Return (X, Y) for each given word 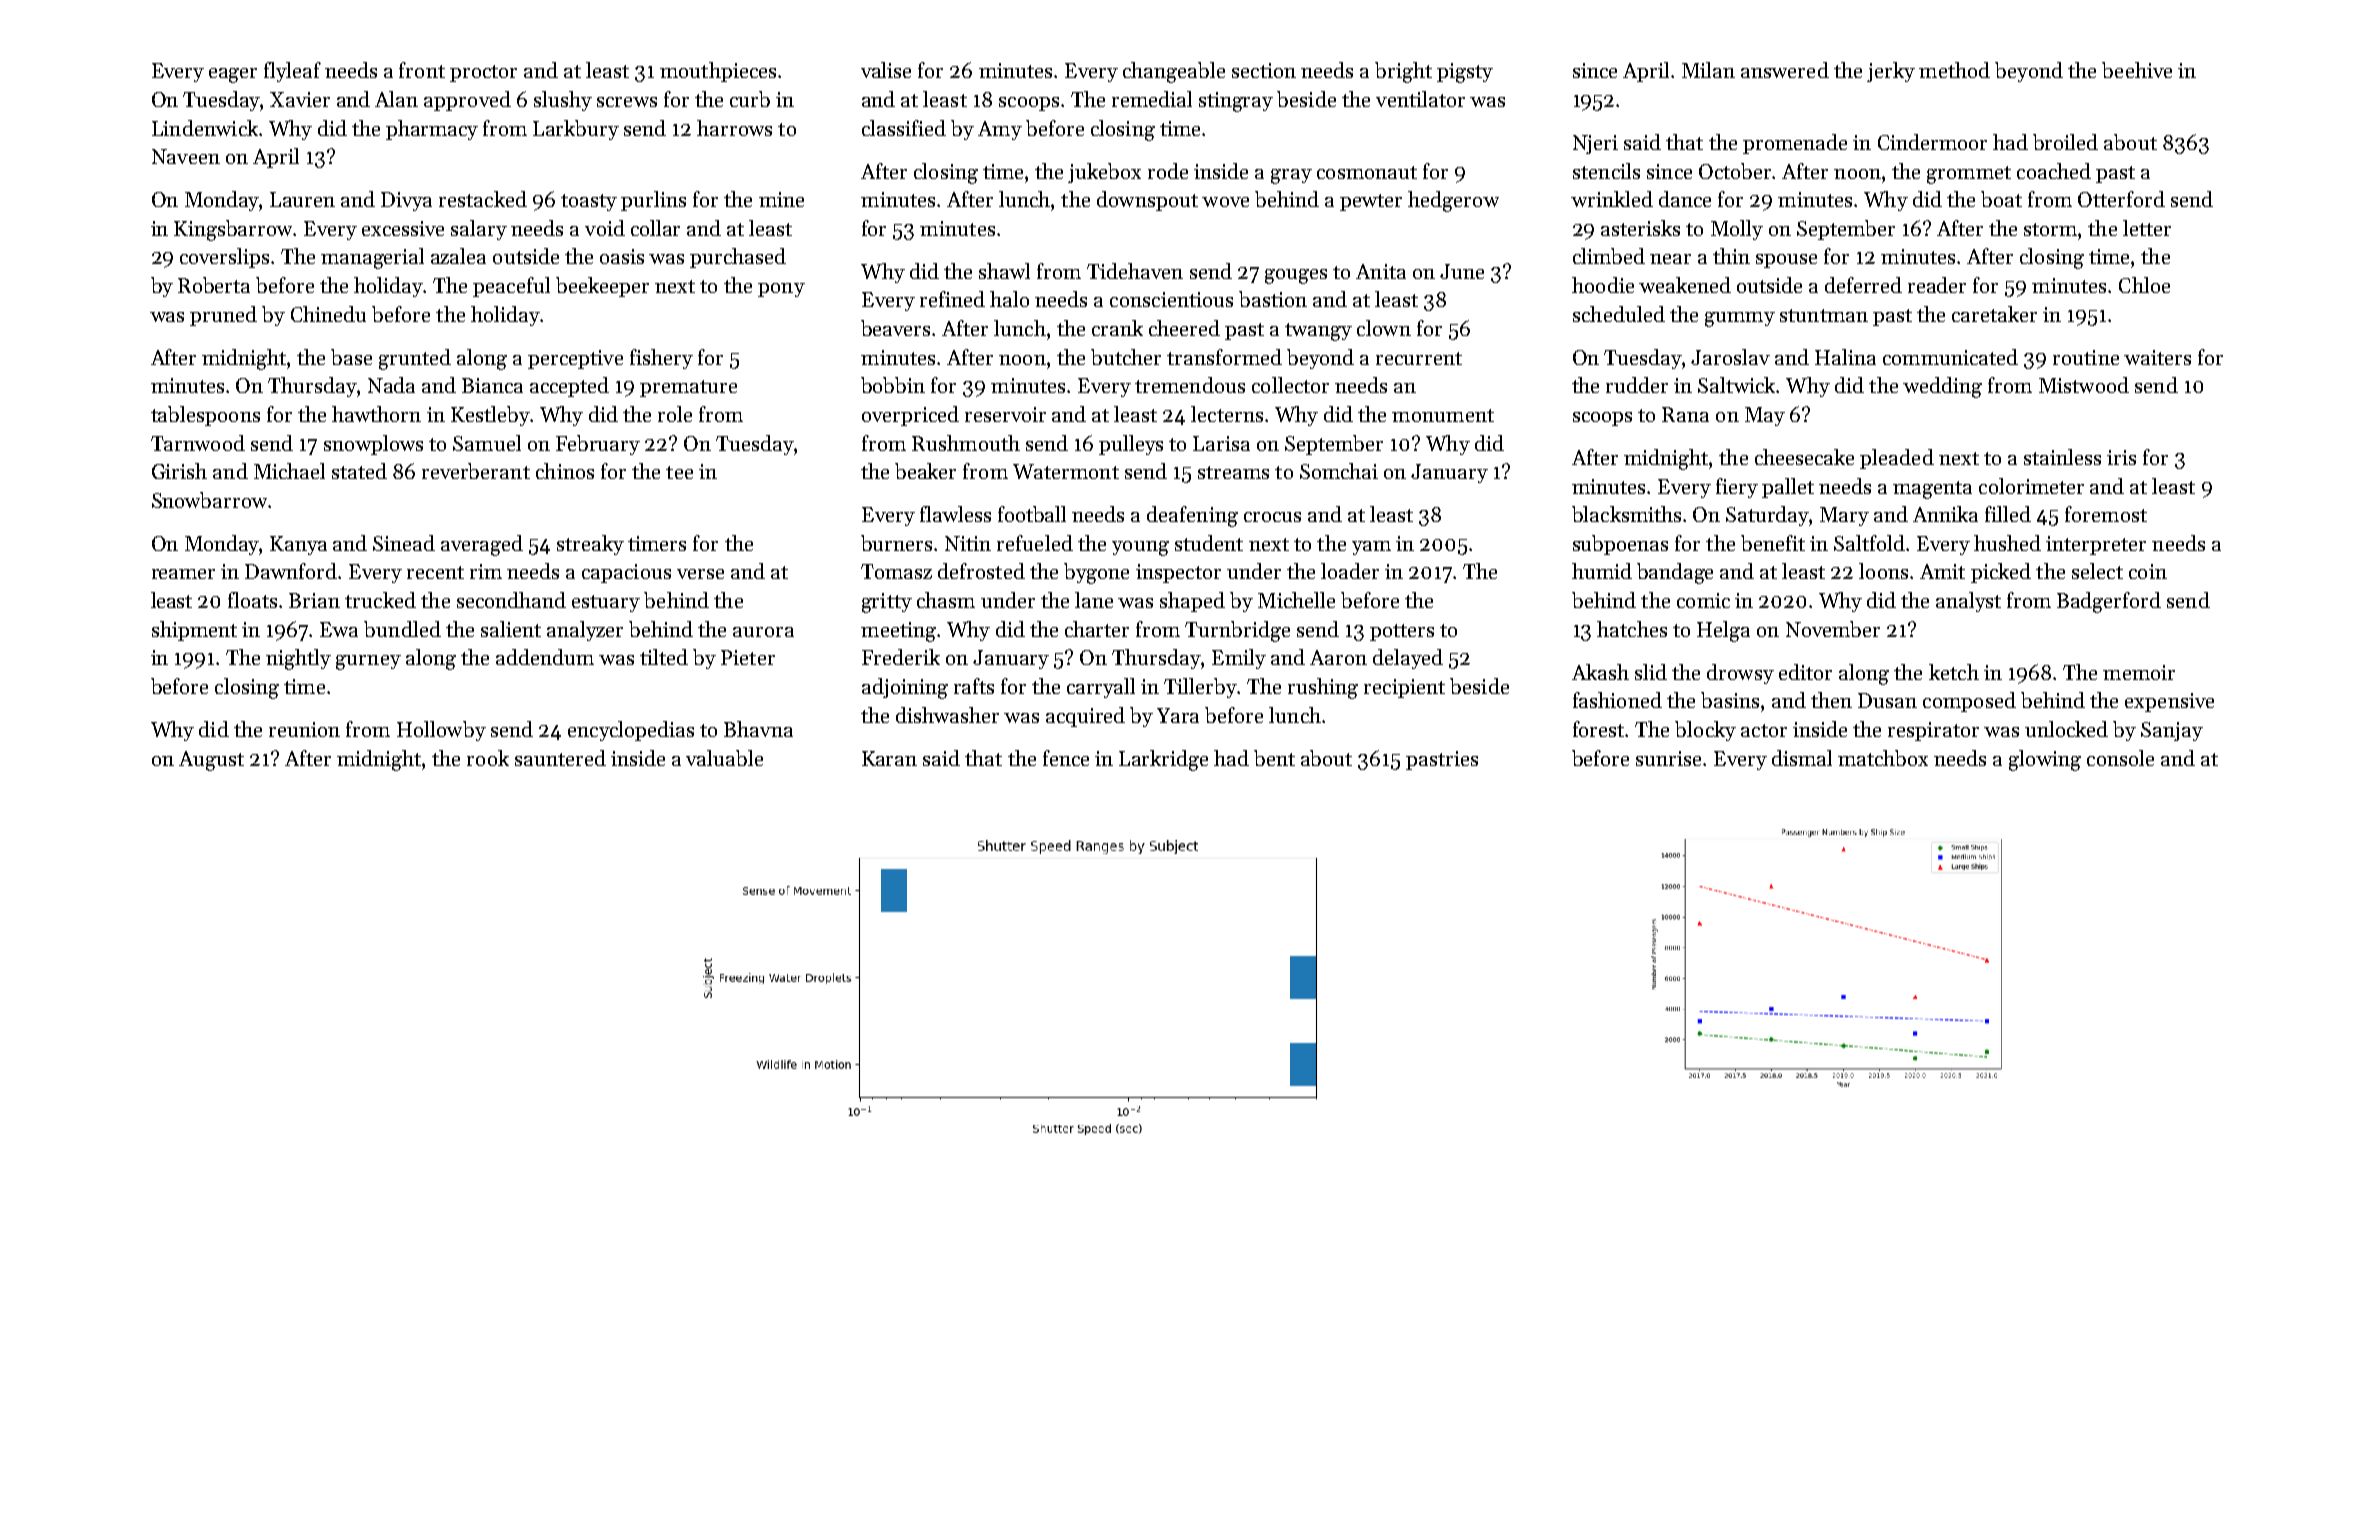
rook (488, 758)
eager (233, 75)
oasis (622, 256)
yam (1371, 548)
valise (886, 70)
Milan (1708, 70)
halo (1009, 299)
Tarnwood (198, 443)
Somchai (1339, 471)
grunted (415, 359)
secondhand (511, 600)
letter (2147, 228)
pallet (1788, 488)
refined (952, 299)
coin (2148, 571)
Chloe (2144, 285)
